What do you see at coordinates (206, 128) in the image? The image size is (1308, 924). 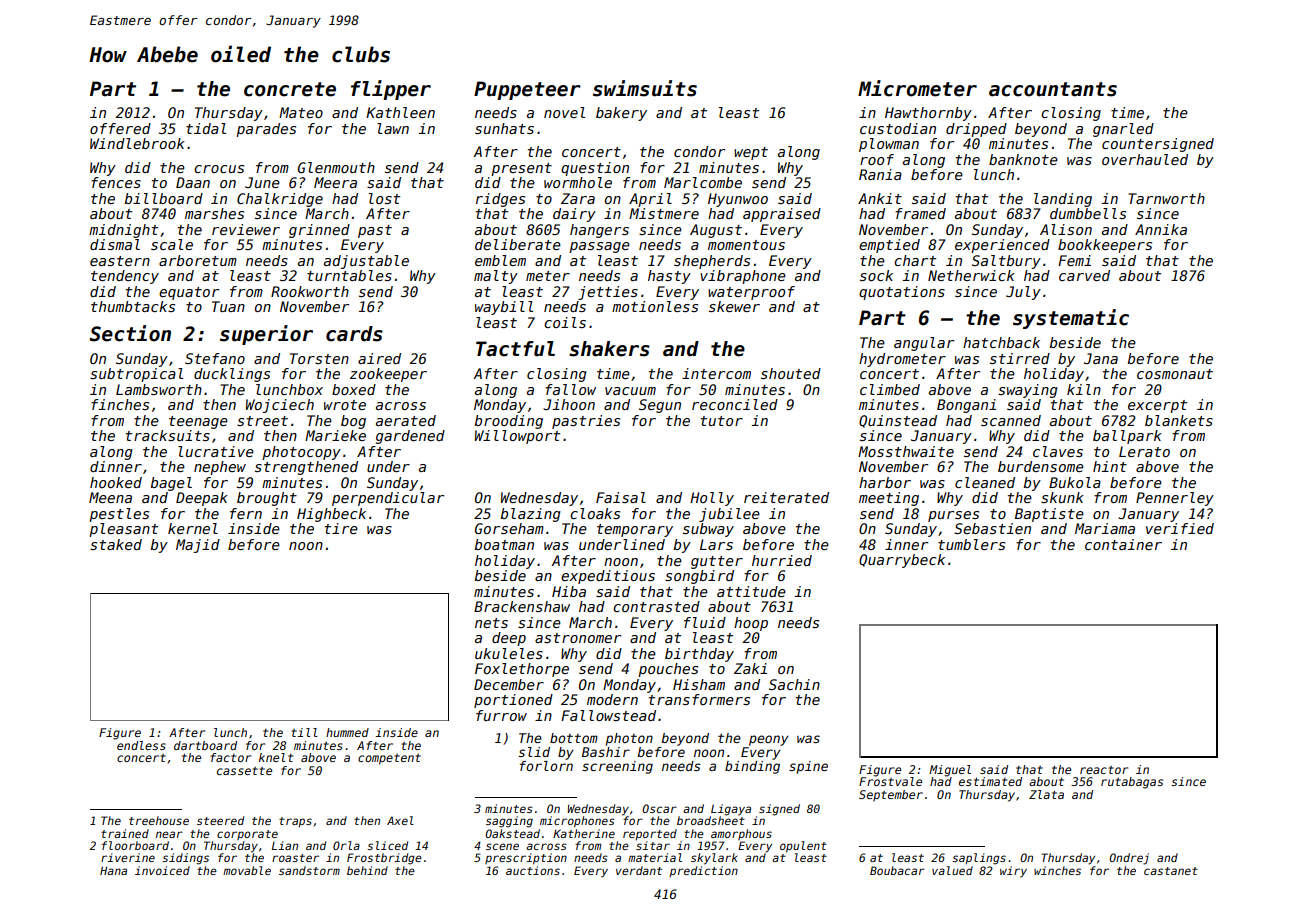 I see `tidal` at bounding box center [206, 128].
